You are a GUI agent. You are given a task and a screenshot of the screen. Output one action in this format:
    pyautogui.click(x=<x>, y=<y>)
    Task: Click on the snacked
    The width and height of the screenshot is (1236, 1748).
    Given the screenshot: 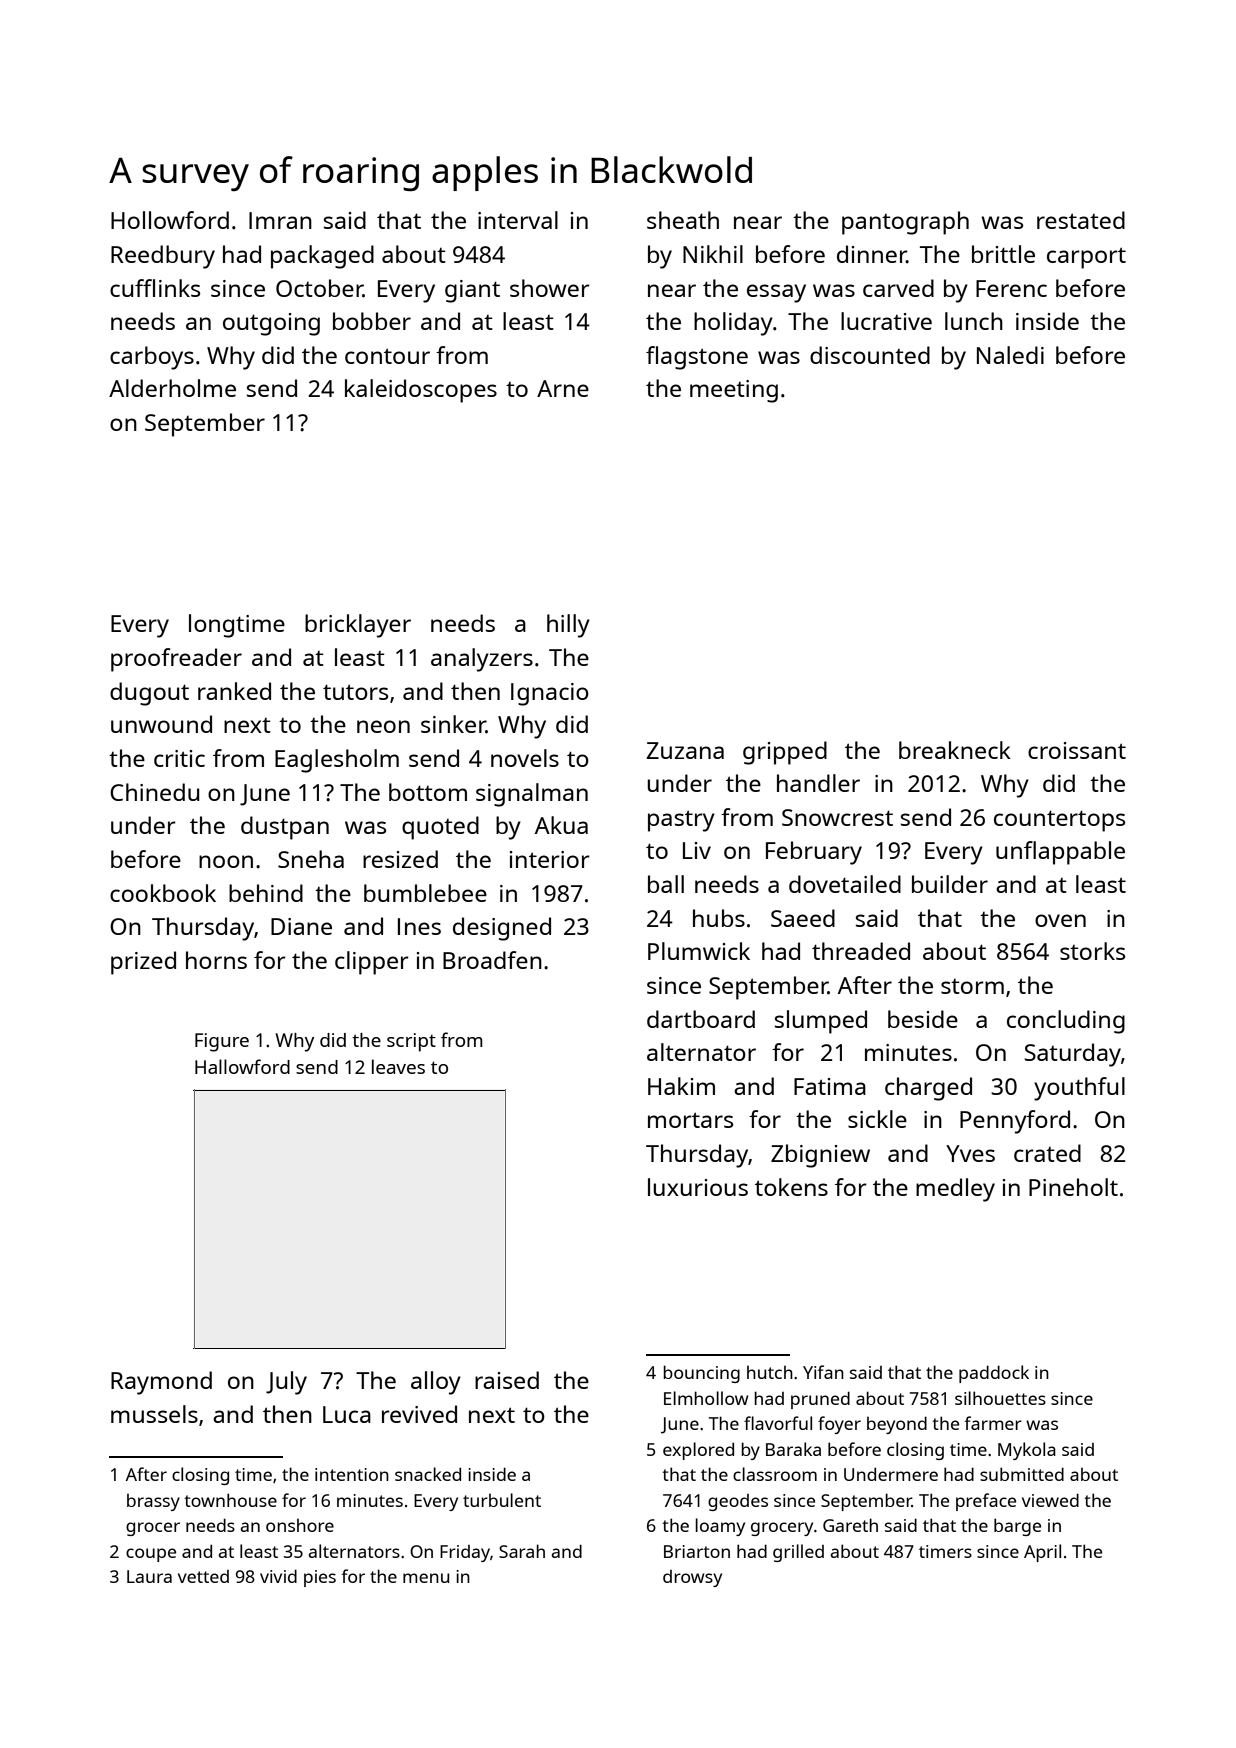 What is the action you would take?
    pyautogui.click(x=428, y=1474)
